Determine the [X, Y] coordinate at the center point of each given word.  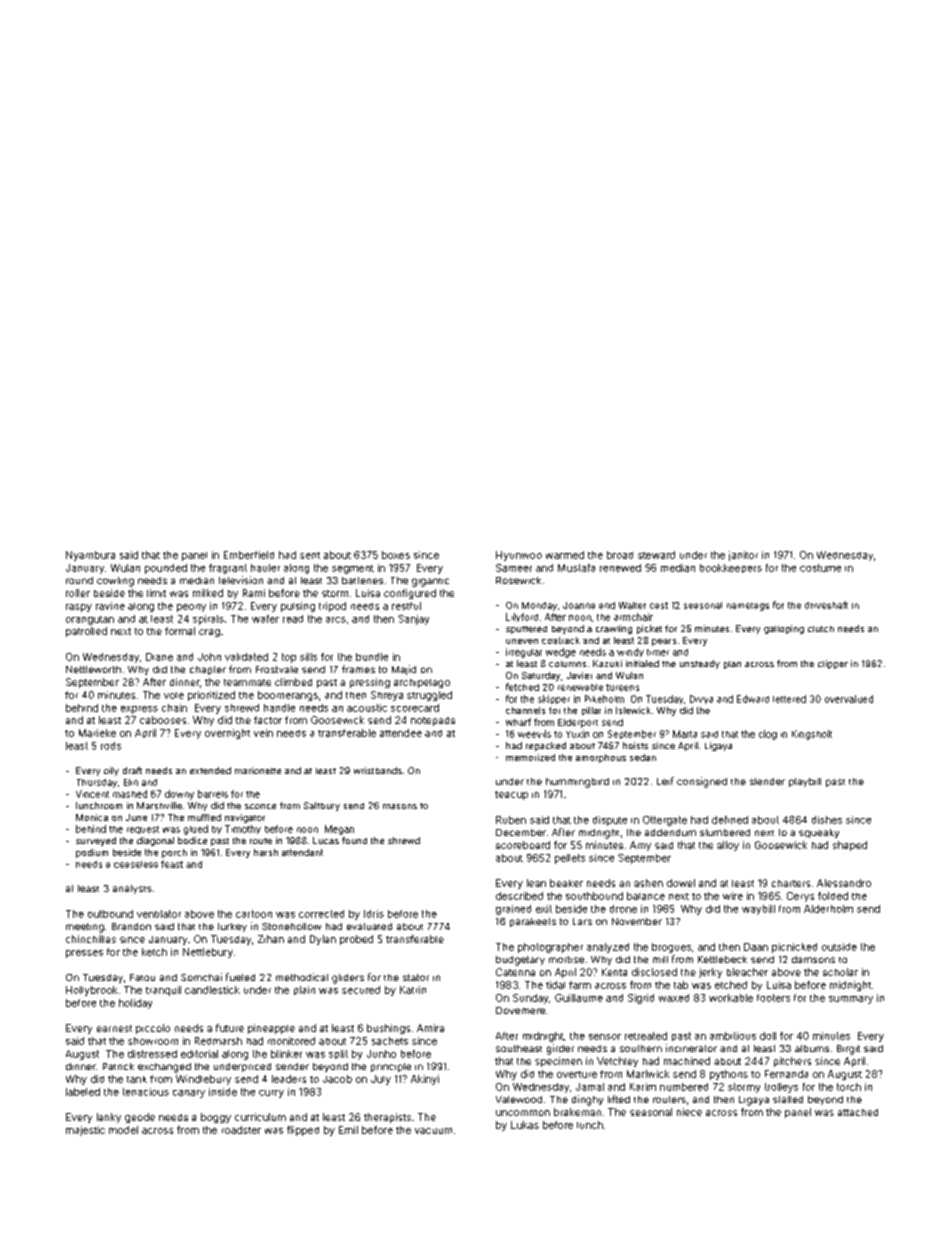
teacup [511, 795]
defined [730, 820]
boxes [396, 555]
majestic [85, 1131]
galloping [784, 629]
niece [689, 1112]
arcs [336, 620]
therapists [387, 1118]
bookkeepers [731, 568]
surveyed [96, 841]
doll [768, 1036]
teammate [247, 682]
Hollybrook [91, 991]
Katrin [413, 990]
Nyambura [90, 556]
